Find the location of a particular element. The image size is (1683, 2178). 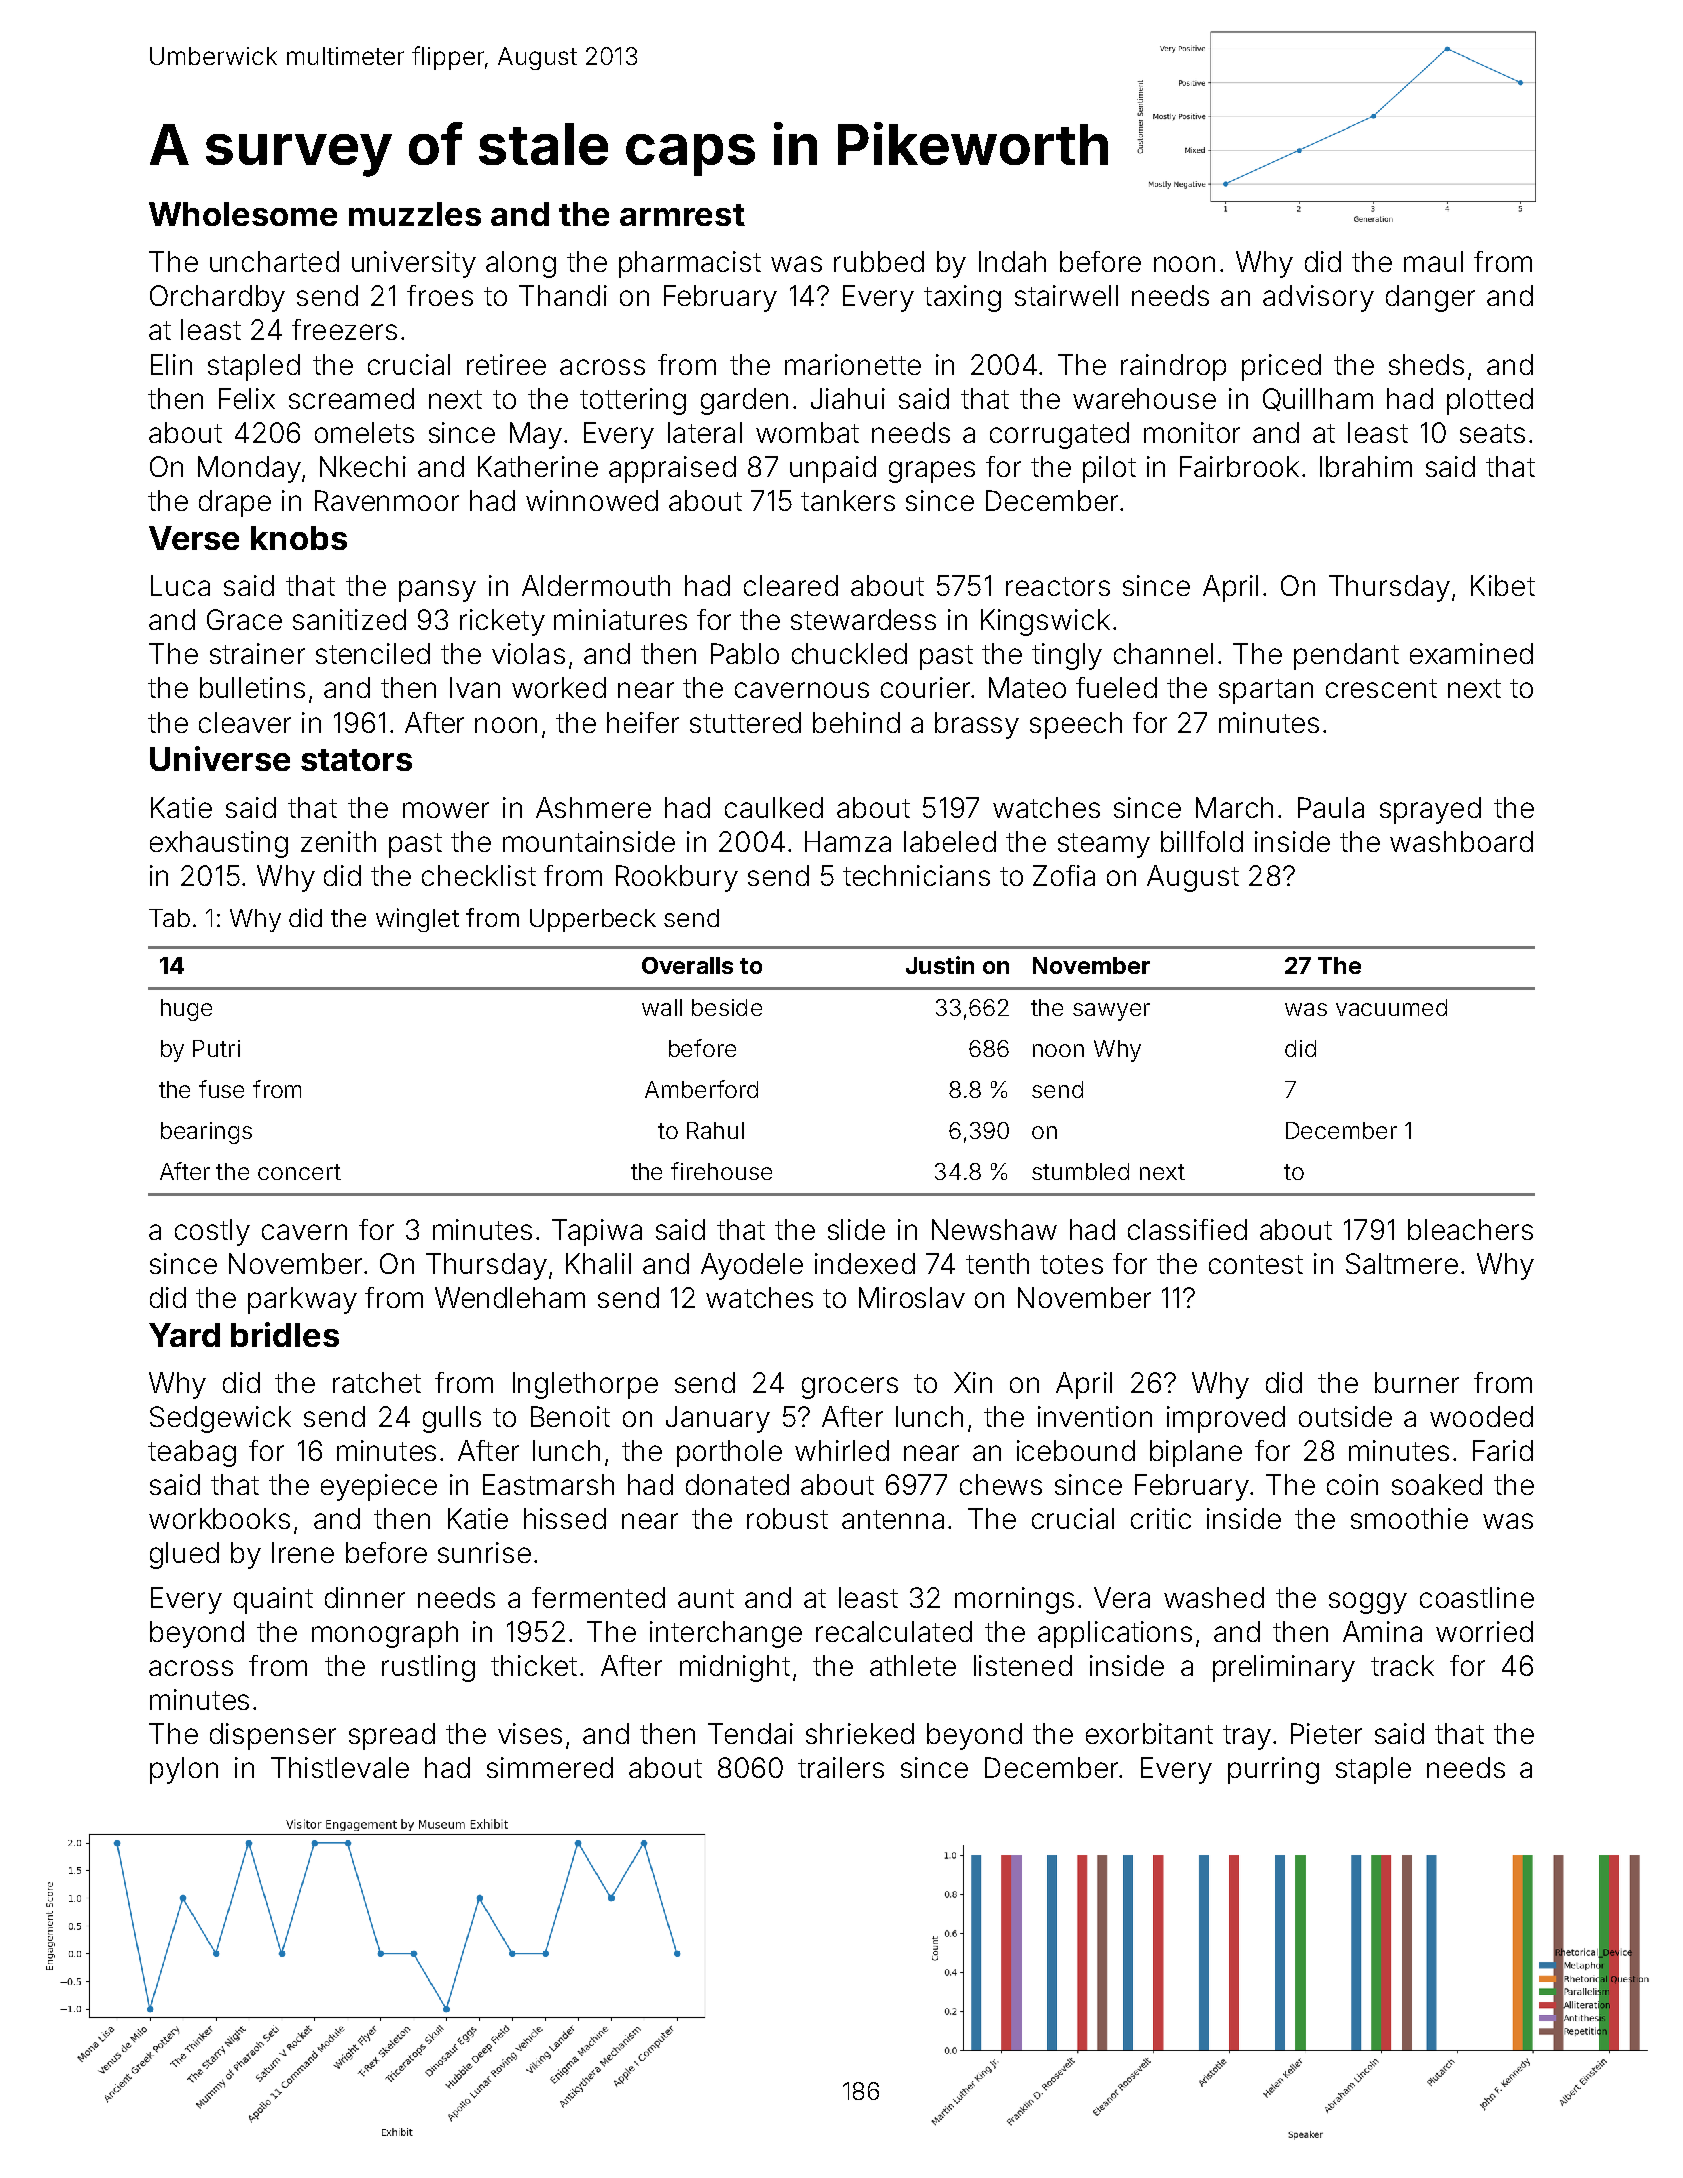

worked is located at coordinates (559, 687).
